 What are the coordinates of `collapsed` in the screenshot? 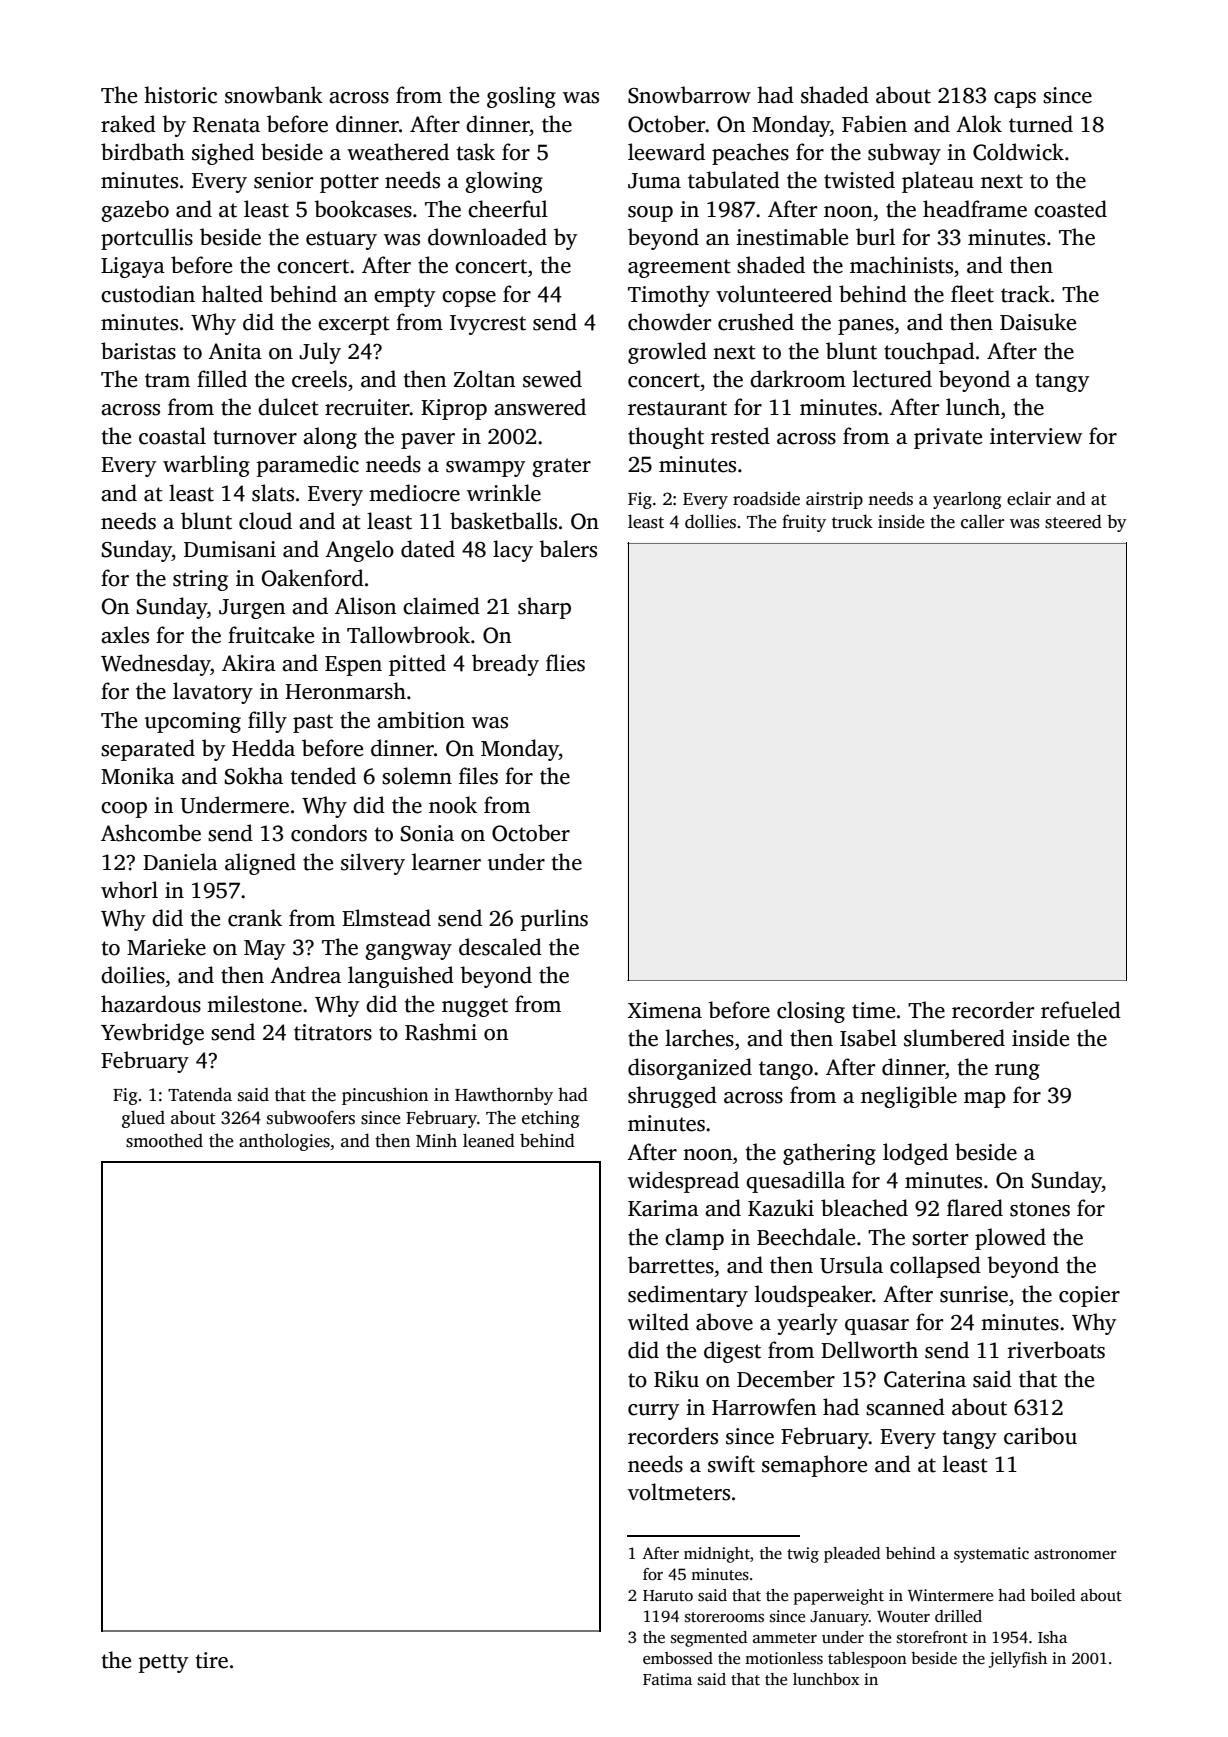 It's located at (935, 1267).
